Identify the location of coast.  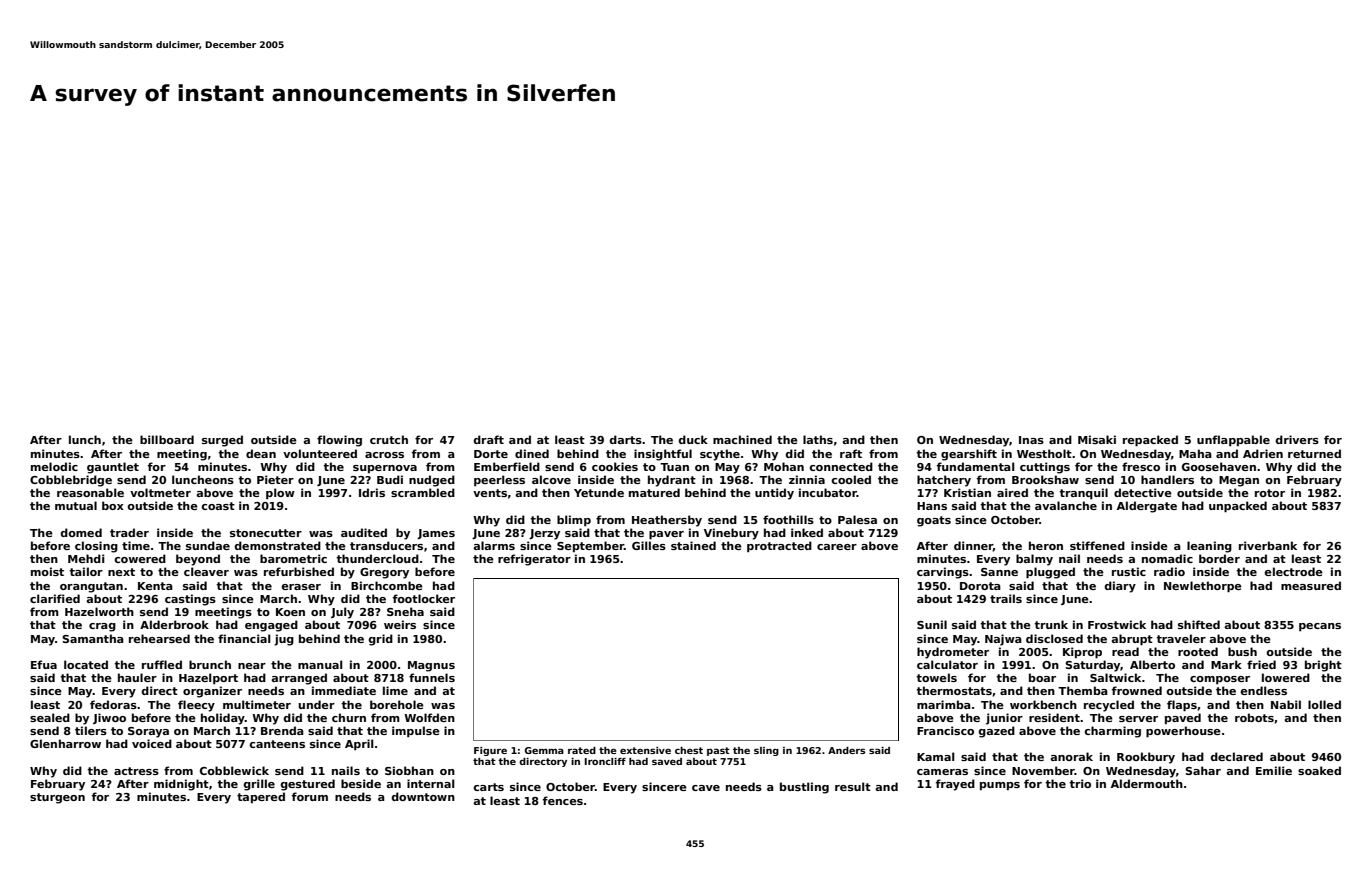
(218, 506).
